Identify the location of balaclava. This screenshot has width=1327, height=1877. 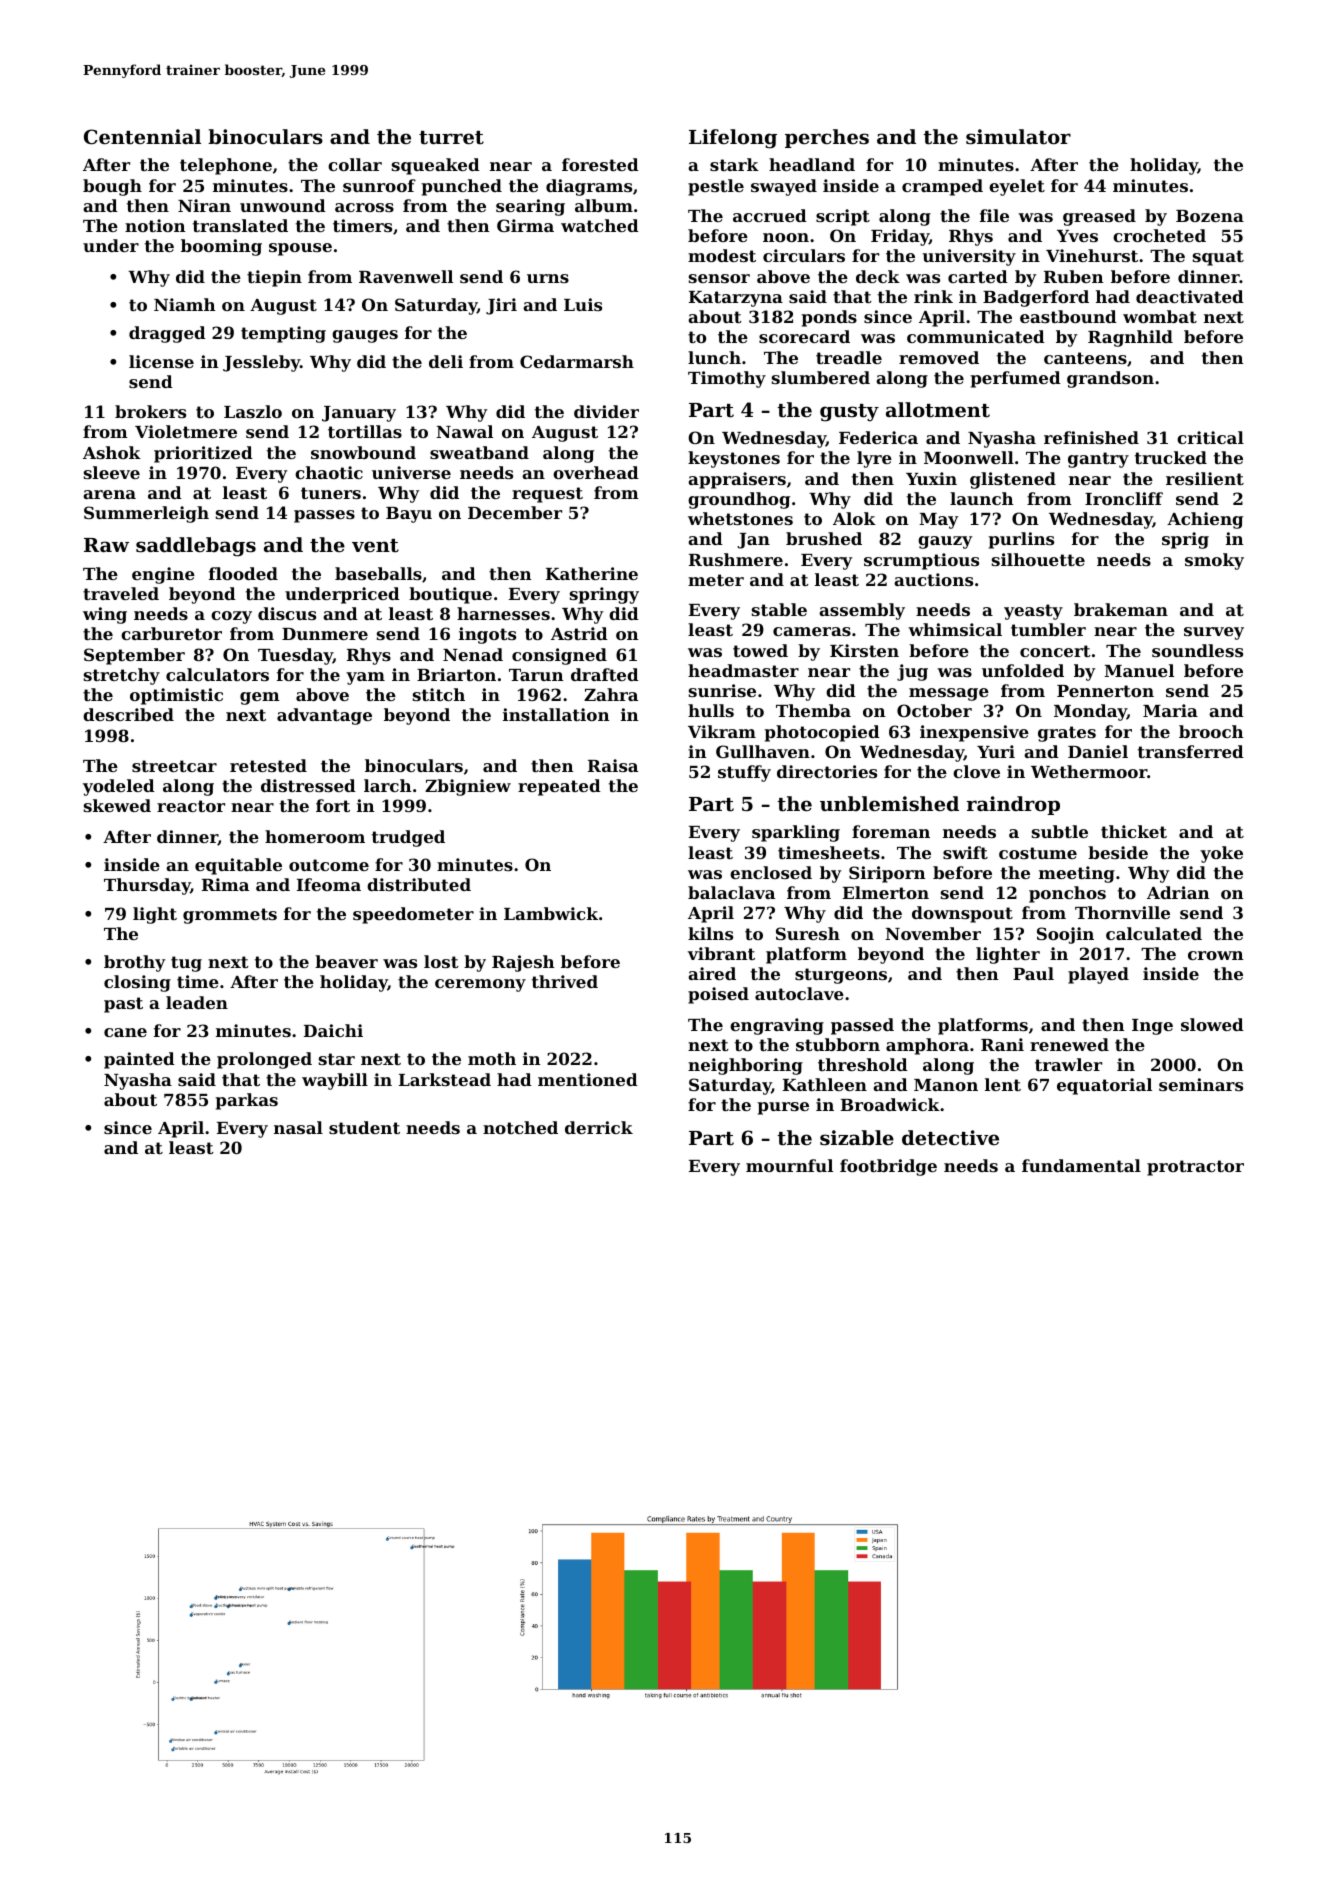
(731, 892).
